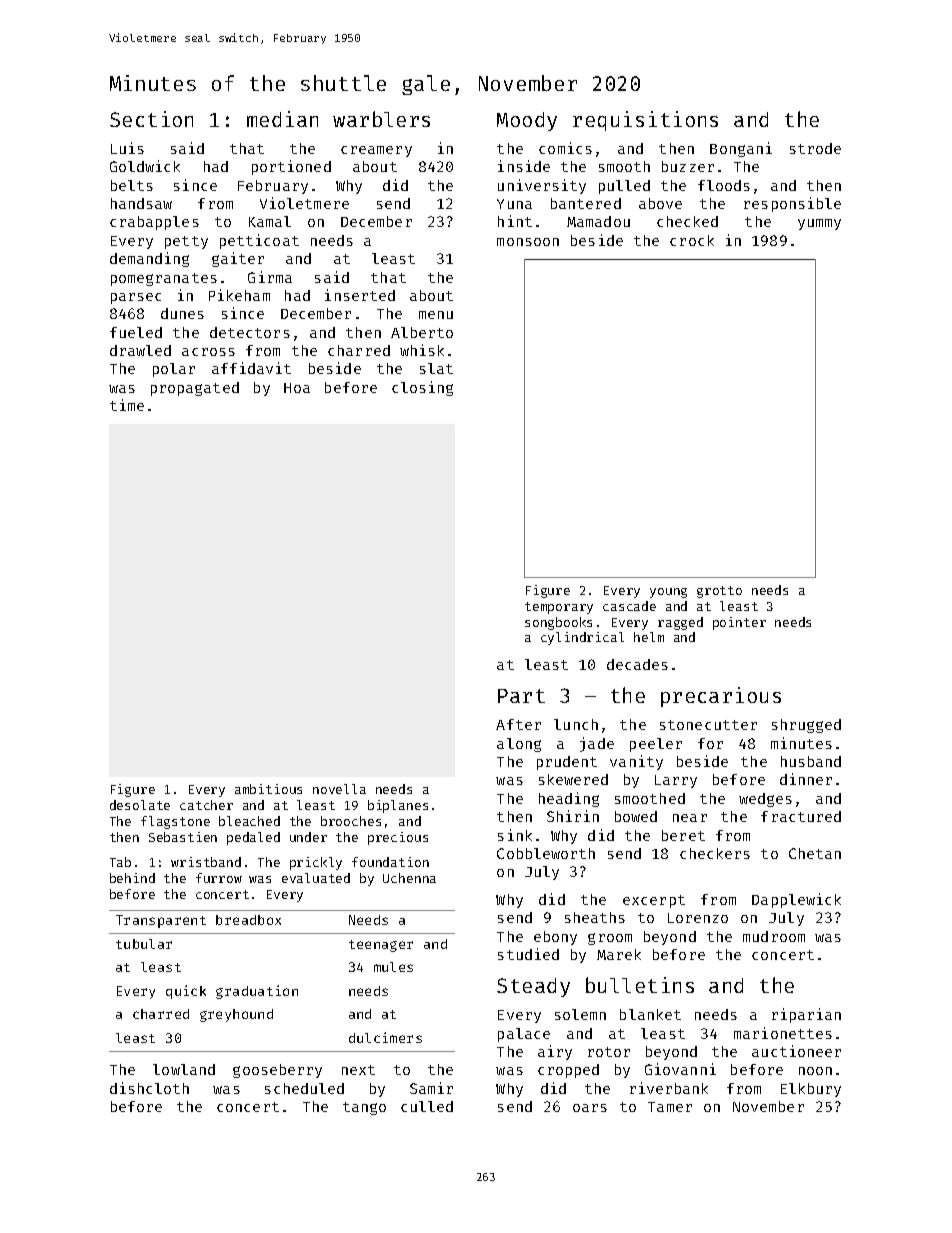 The height and width of the screenshot is (1233, 952). I want to click on pomegranates, so click(164, 279).
